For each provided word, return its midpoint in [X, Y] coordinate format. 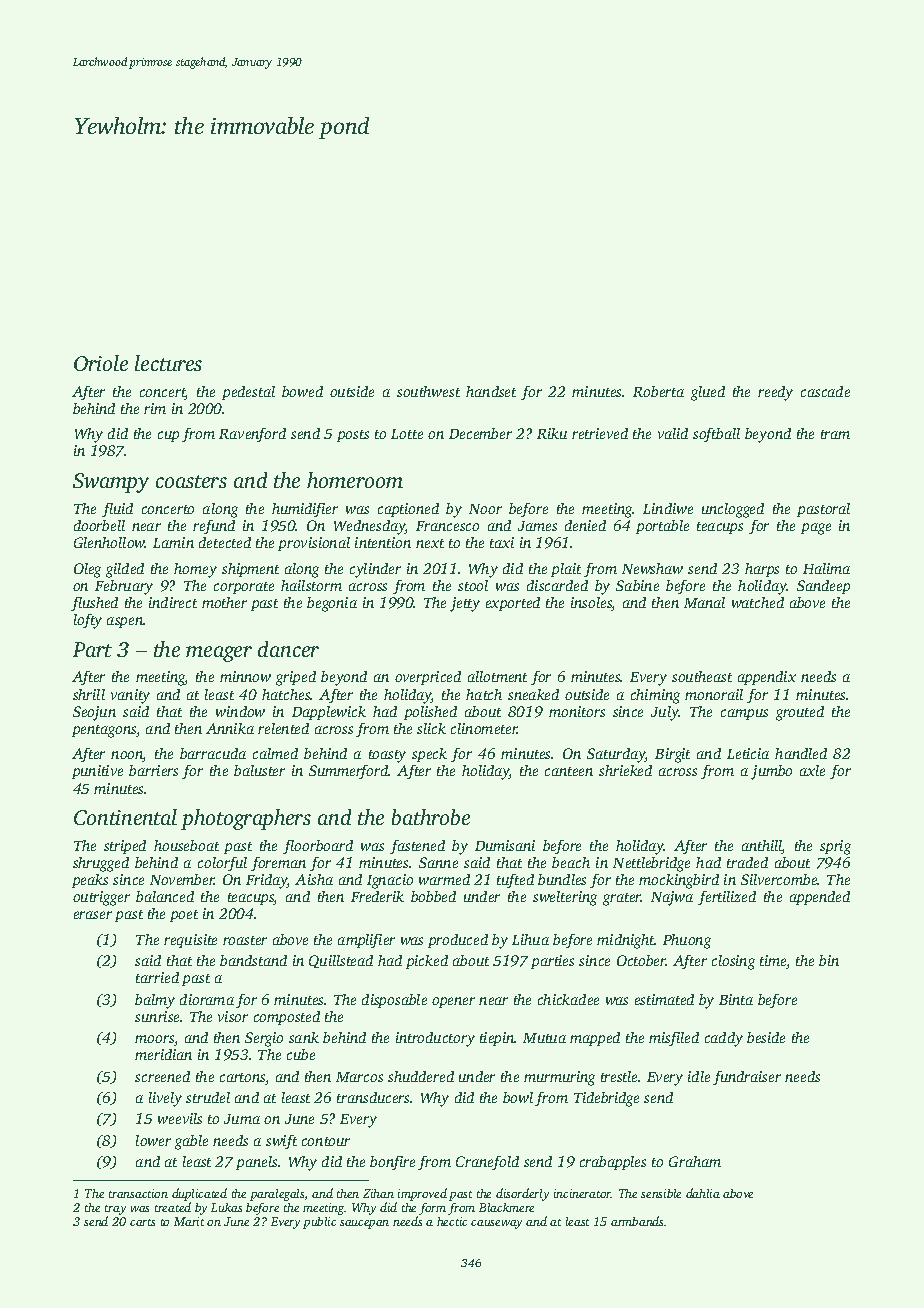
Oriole [101, 363]
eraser [93, 915]
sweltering [565, 898]
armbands [637, 1221]
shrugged [101, 864]
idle [699, 1076]
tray [115, 1210]
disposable [394, 1001]
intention [383, 542]
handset [491, 391]
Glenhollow [109, 542]
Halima [826, 568]
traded [747, 862]
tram [835, 434]
